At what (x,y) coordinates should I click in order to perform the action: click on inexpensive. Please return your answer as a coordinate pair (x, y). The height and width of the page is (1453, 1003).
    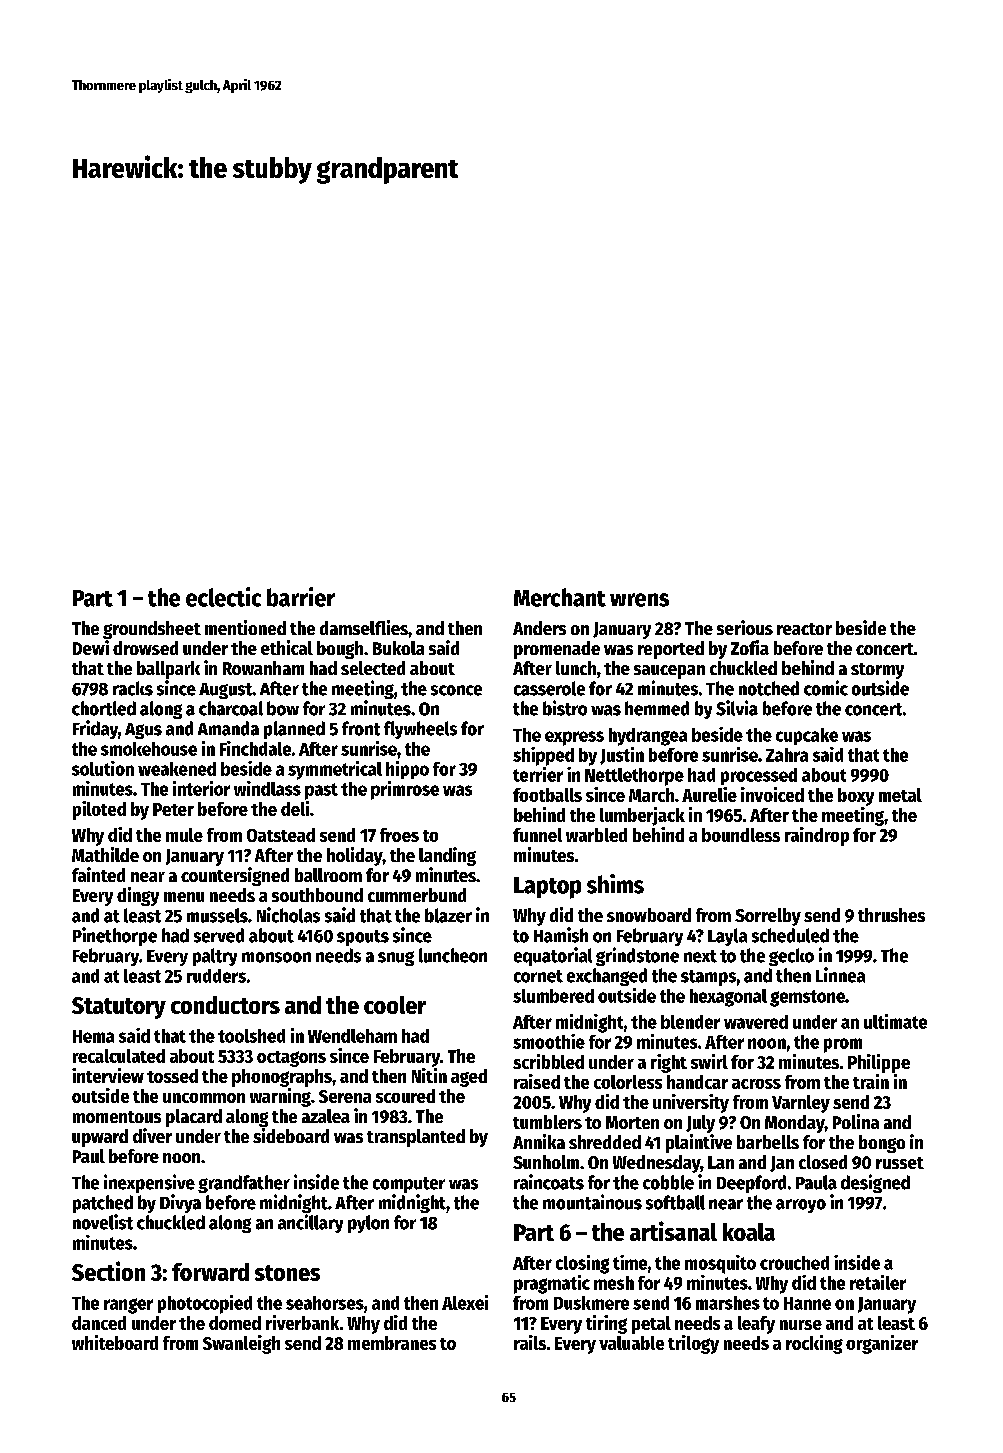
    Looking at the image, I should click on (149, 1183).
